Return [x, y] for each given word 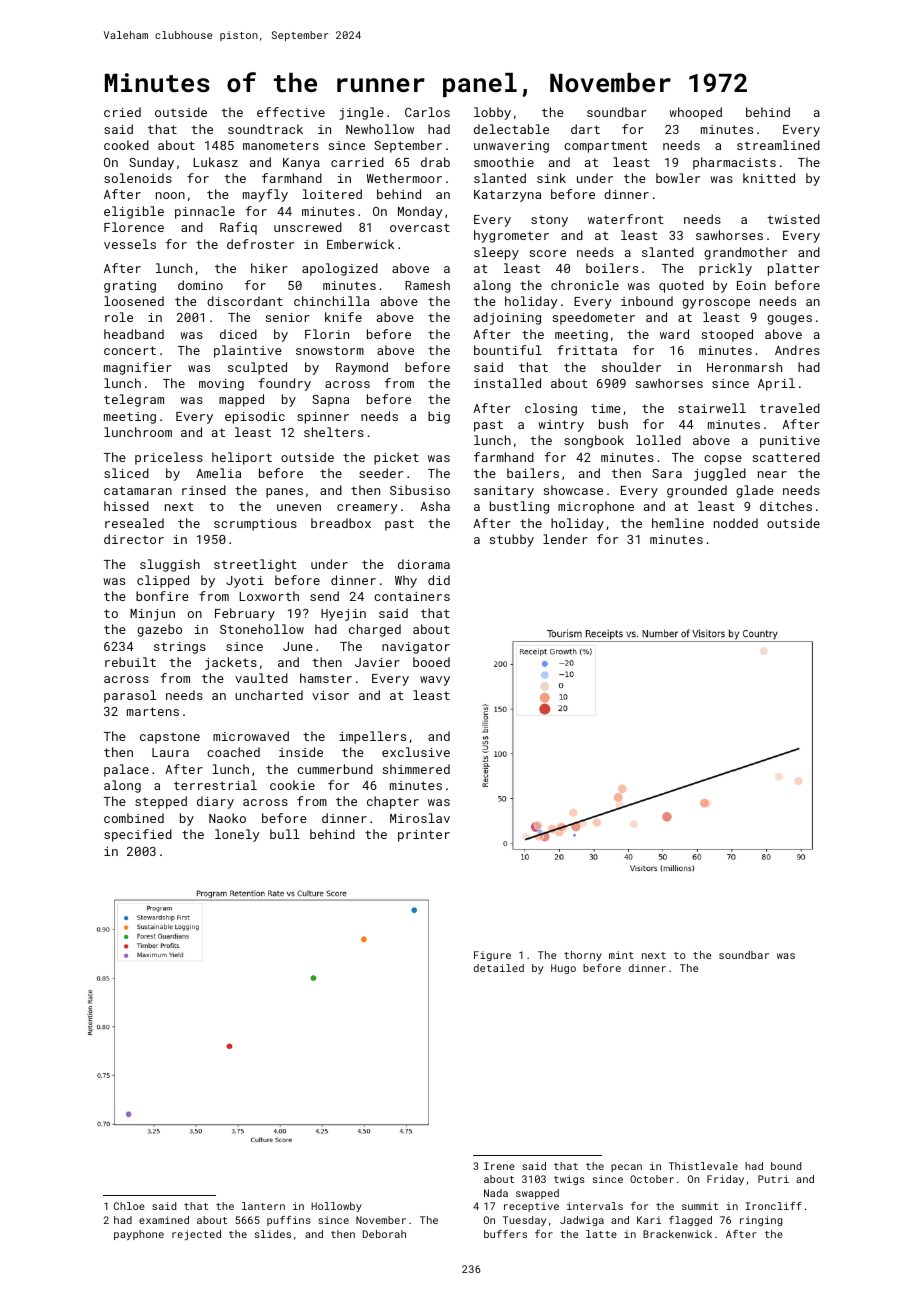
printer [424, 836]
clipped [163, 581]
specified [138, 835]
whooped [695, 113]
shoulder [631, 367]
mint [621, 955]
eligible [134, 212]
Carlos [427, 112]
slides [273, 1234]
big [439, 417]
